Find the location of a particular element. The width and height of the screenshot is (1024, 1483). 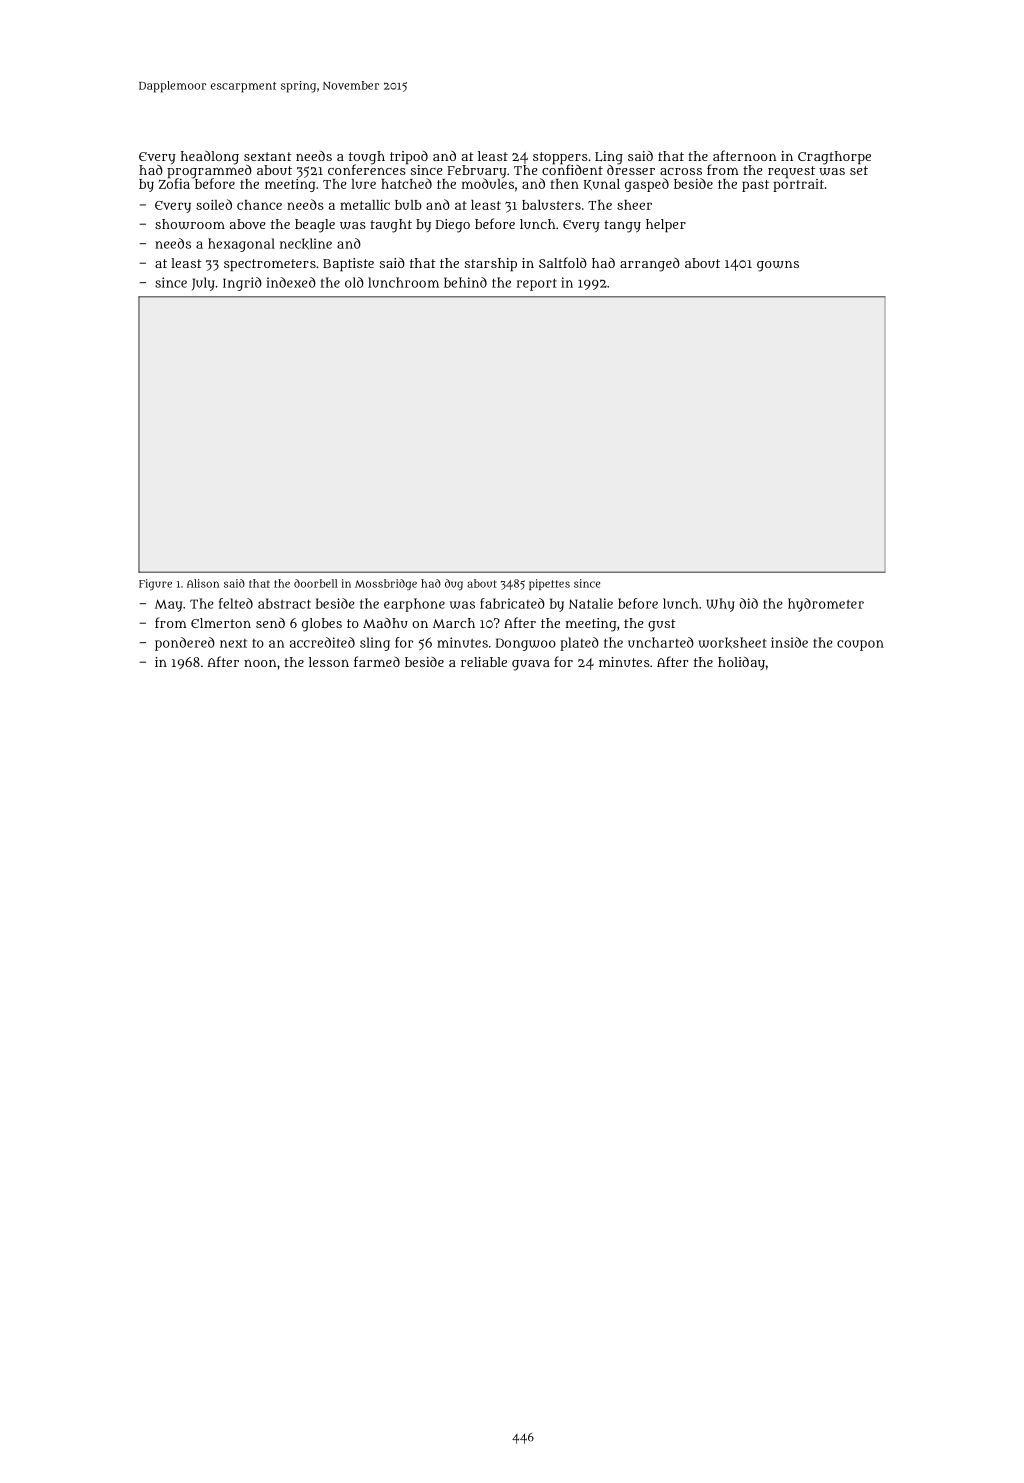

gowns is located at coordinates (778, 266).
